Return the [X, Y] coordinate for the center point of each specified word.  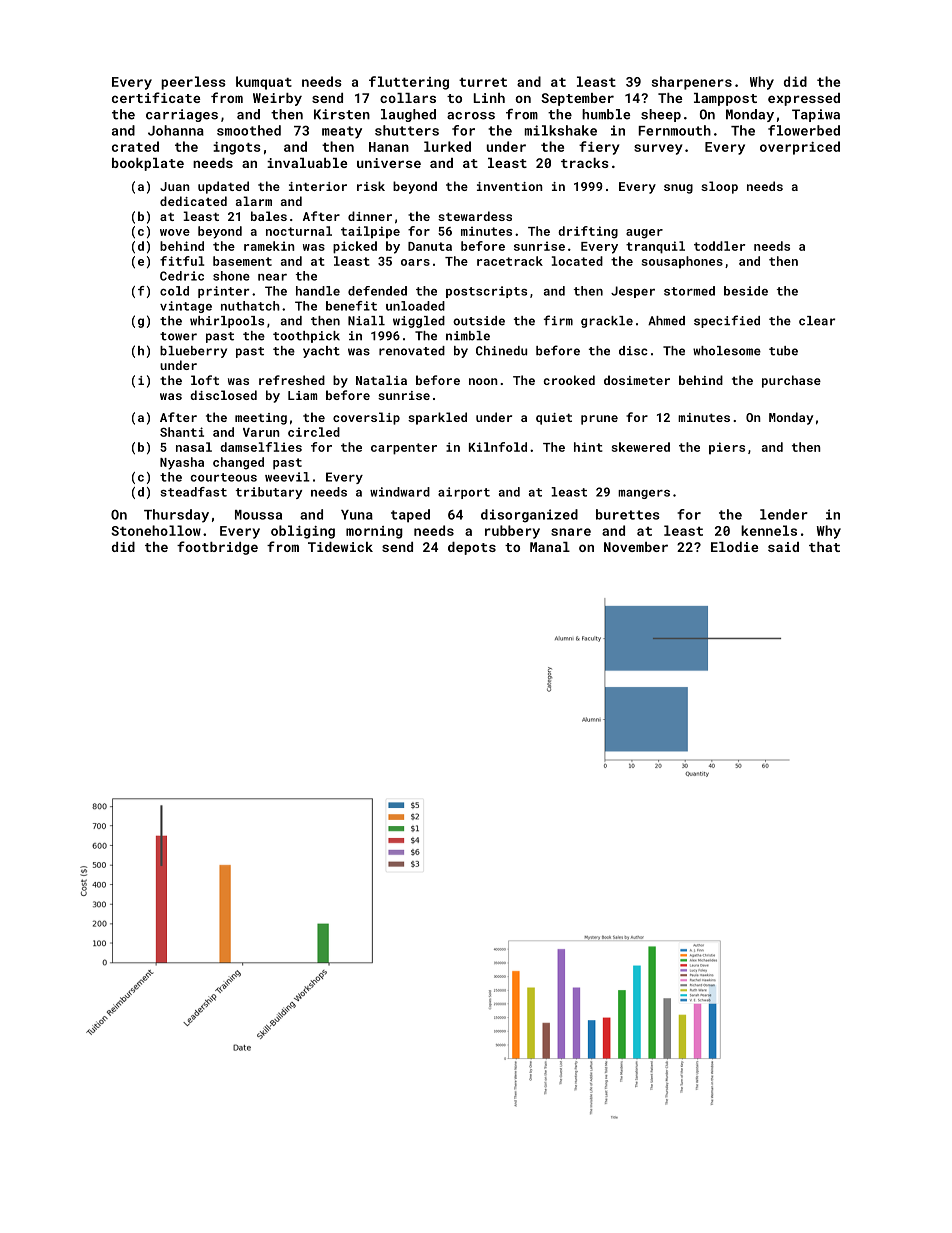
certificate [156, 97]
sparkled [437, 418]
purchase [791, 381]
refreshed [292, 380]
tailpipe [370, 232]
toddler [719, 246]
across [471, 116]
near [272, 277]
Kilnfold [498, 447]
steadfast [193, 492]
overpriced [800, 148]
